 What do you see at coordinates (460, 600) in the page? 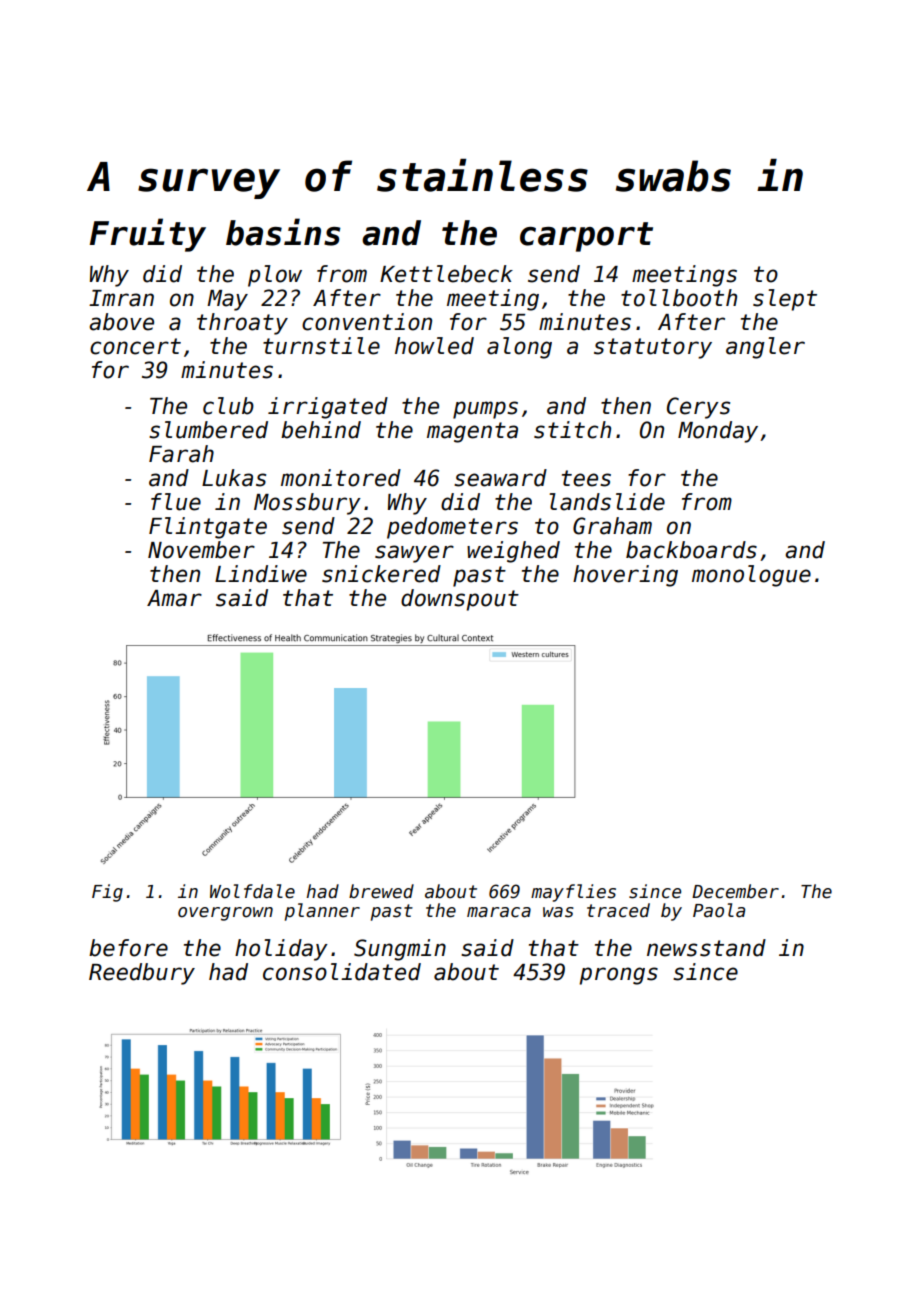
I see `downspout` at bounding box center [460, 600].
